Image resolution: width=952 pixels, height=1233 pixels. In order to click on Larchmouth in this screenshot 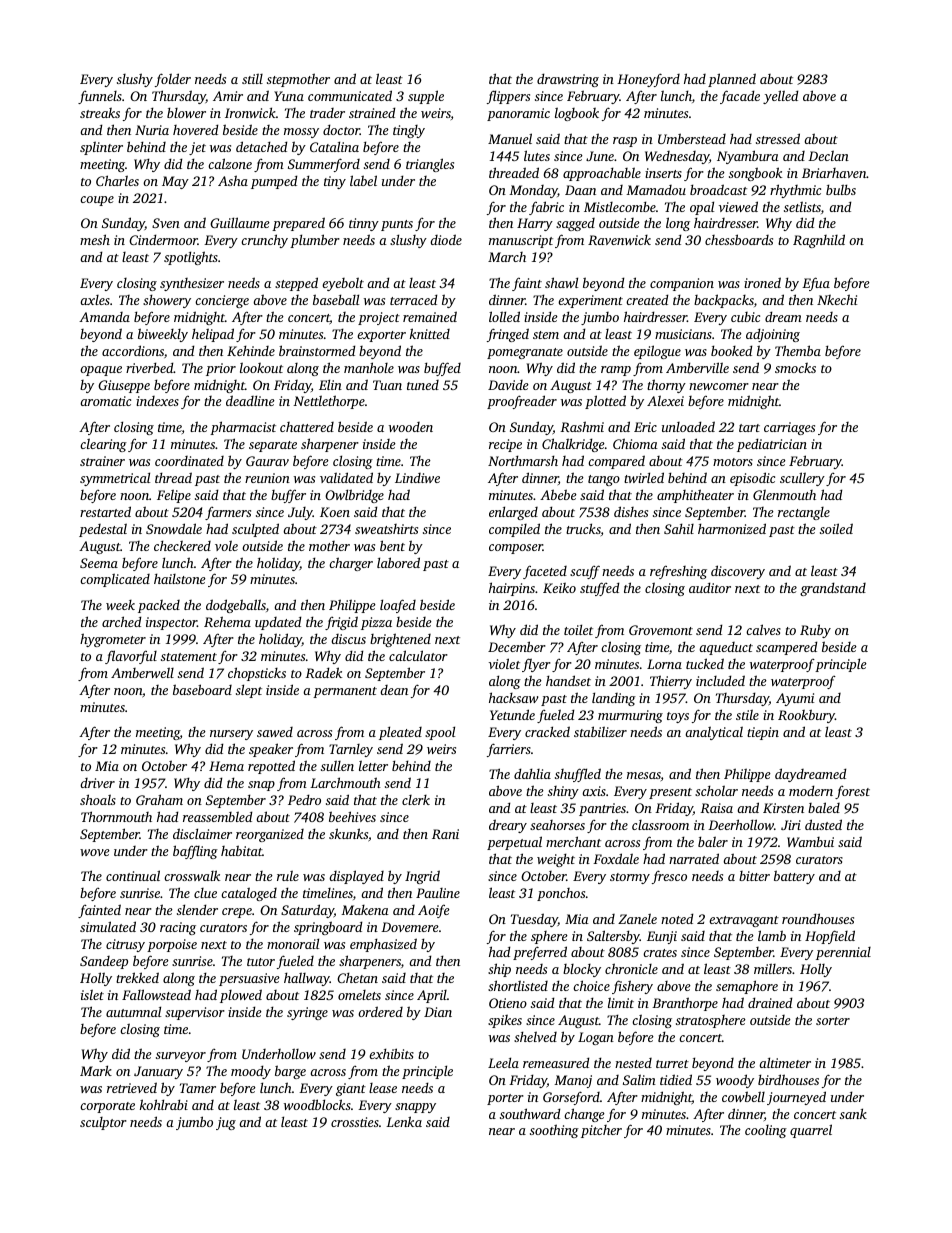, I will do `click(345, 782)`.
